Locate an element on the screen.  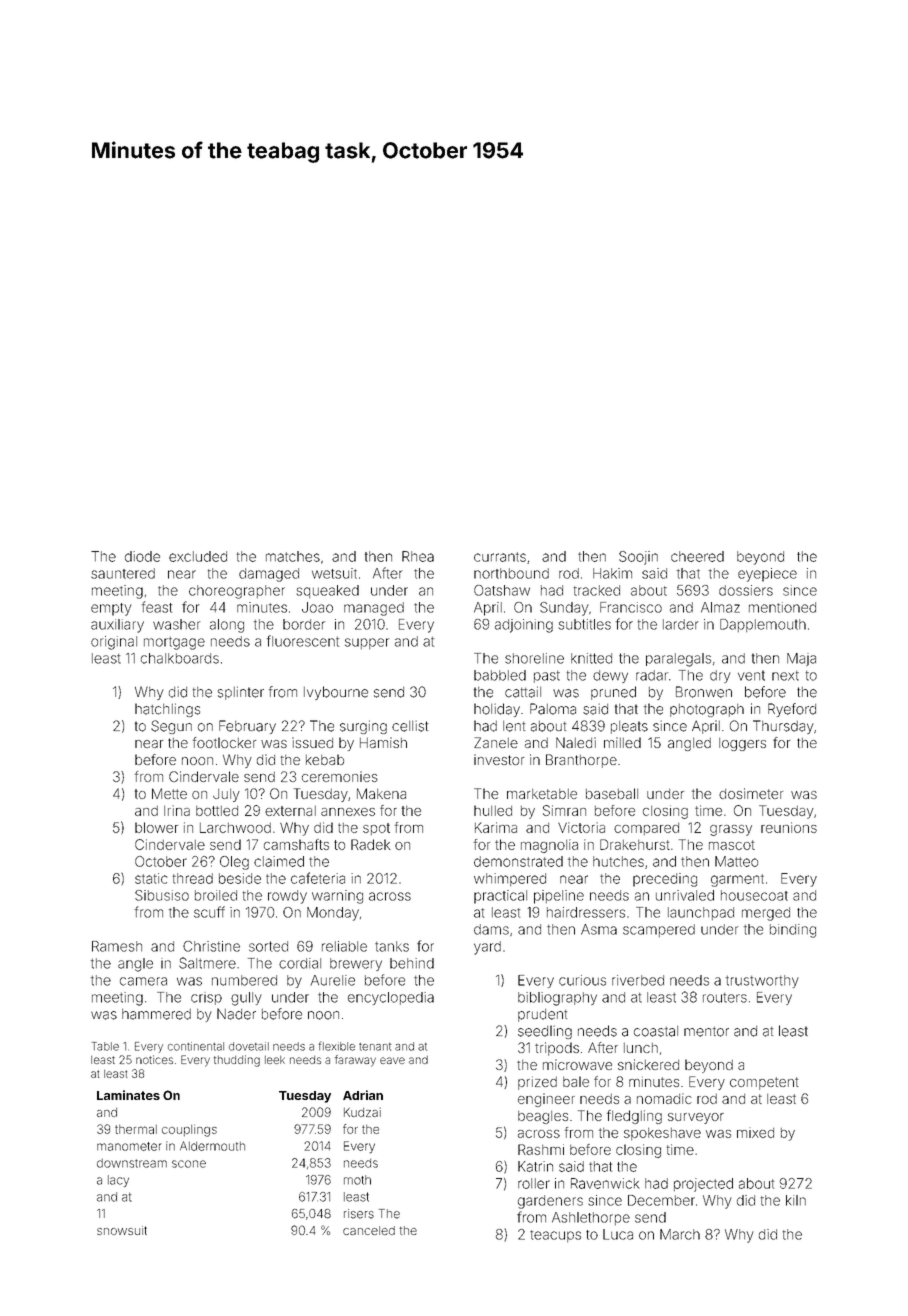
tenant is located at coordinates (375, 1047).
